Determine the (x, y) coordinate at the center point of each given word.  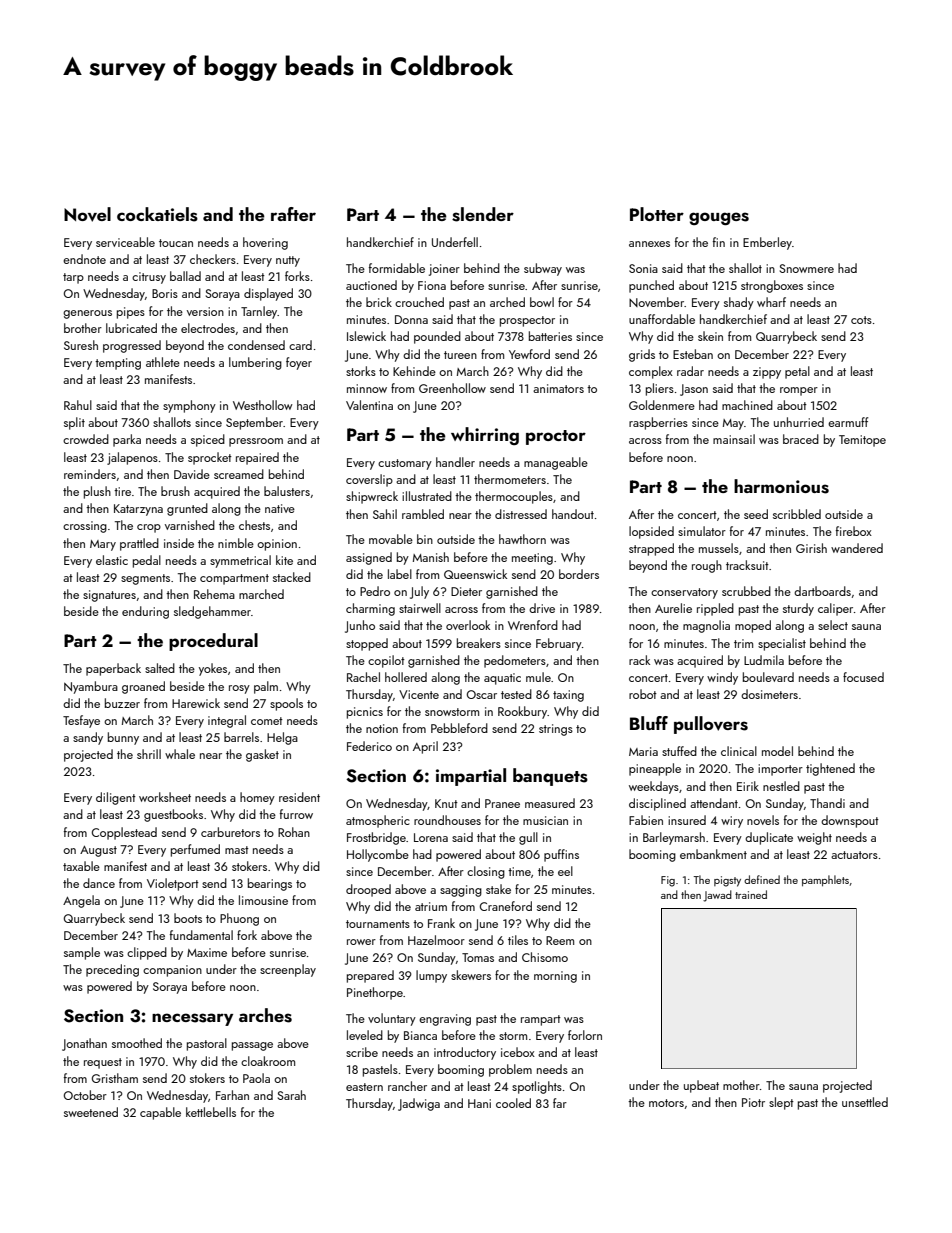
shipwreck (372, 497)
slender (483, 214)
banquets (550, 777)
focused (863, 677)
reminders (90, 474)
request (103, 1063)
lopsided (651, 532)
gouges (719, 218)
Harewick (196, 703)
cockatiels (157, 214)
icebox (518, 1052)
